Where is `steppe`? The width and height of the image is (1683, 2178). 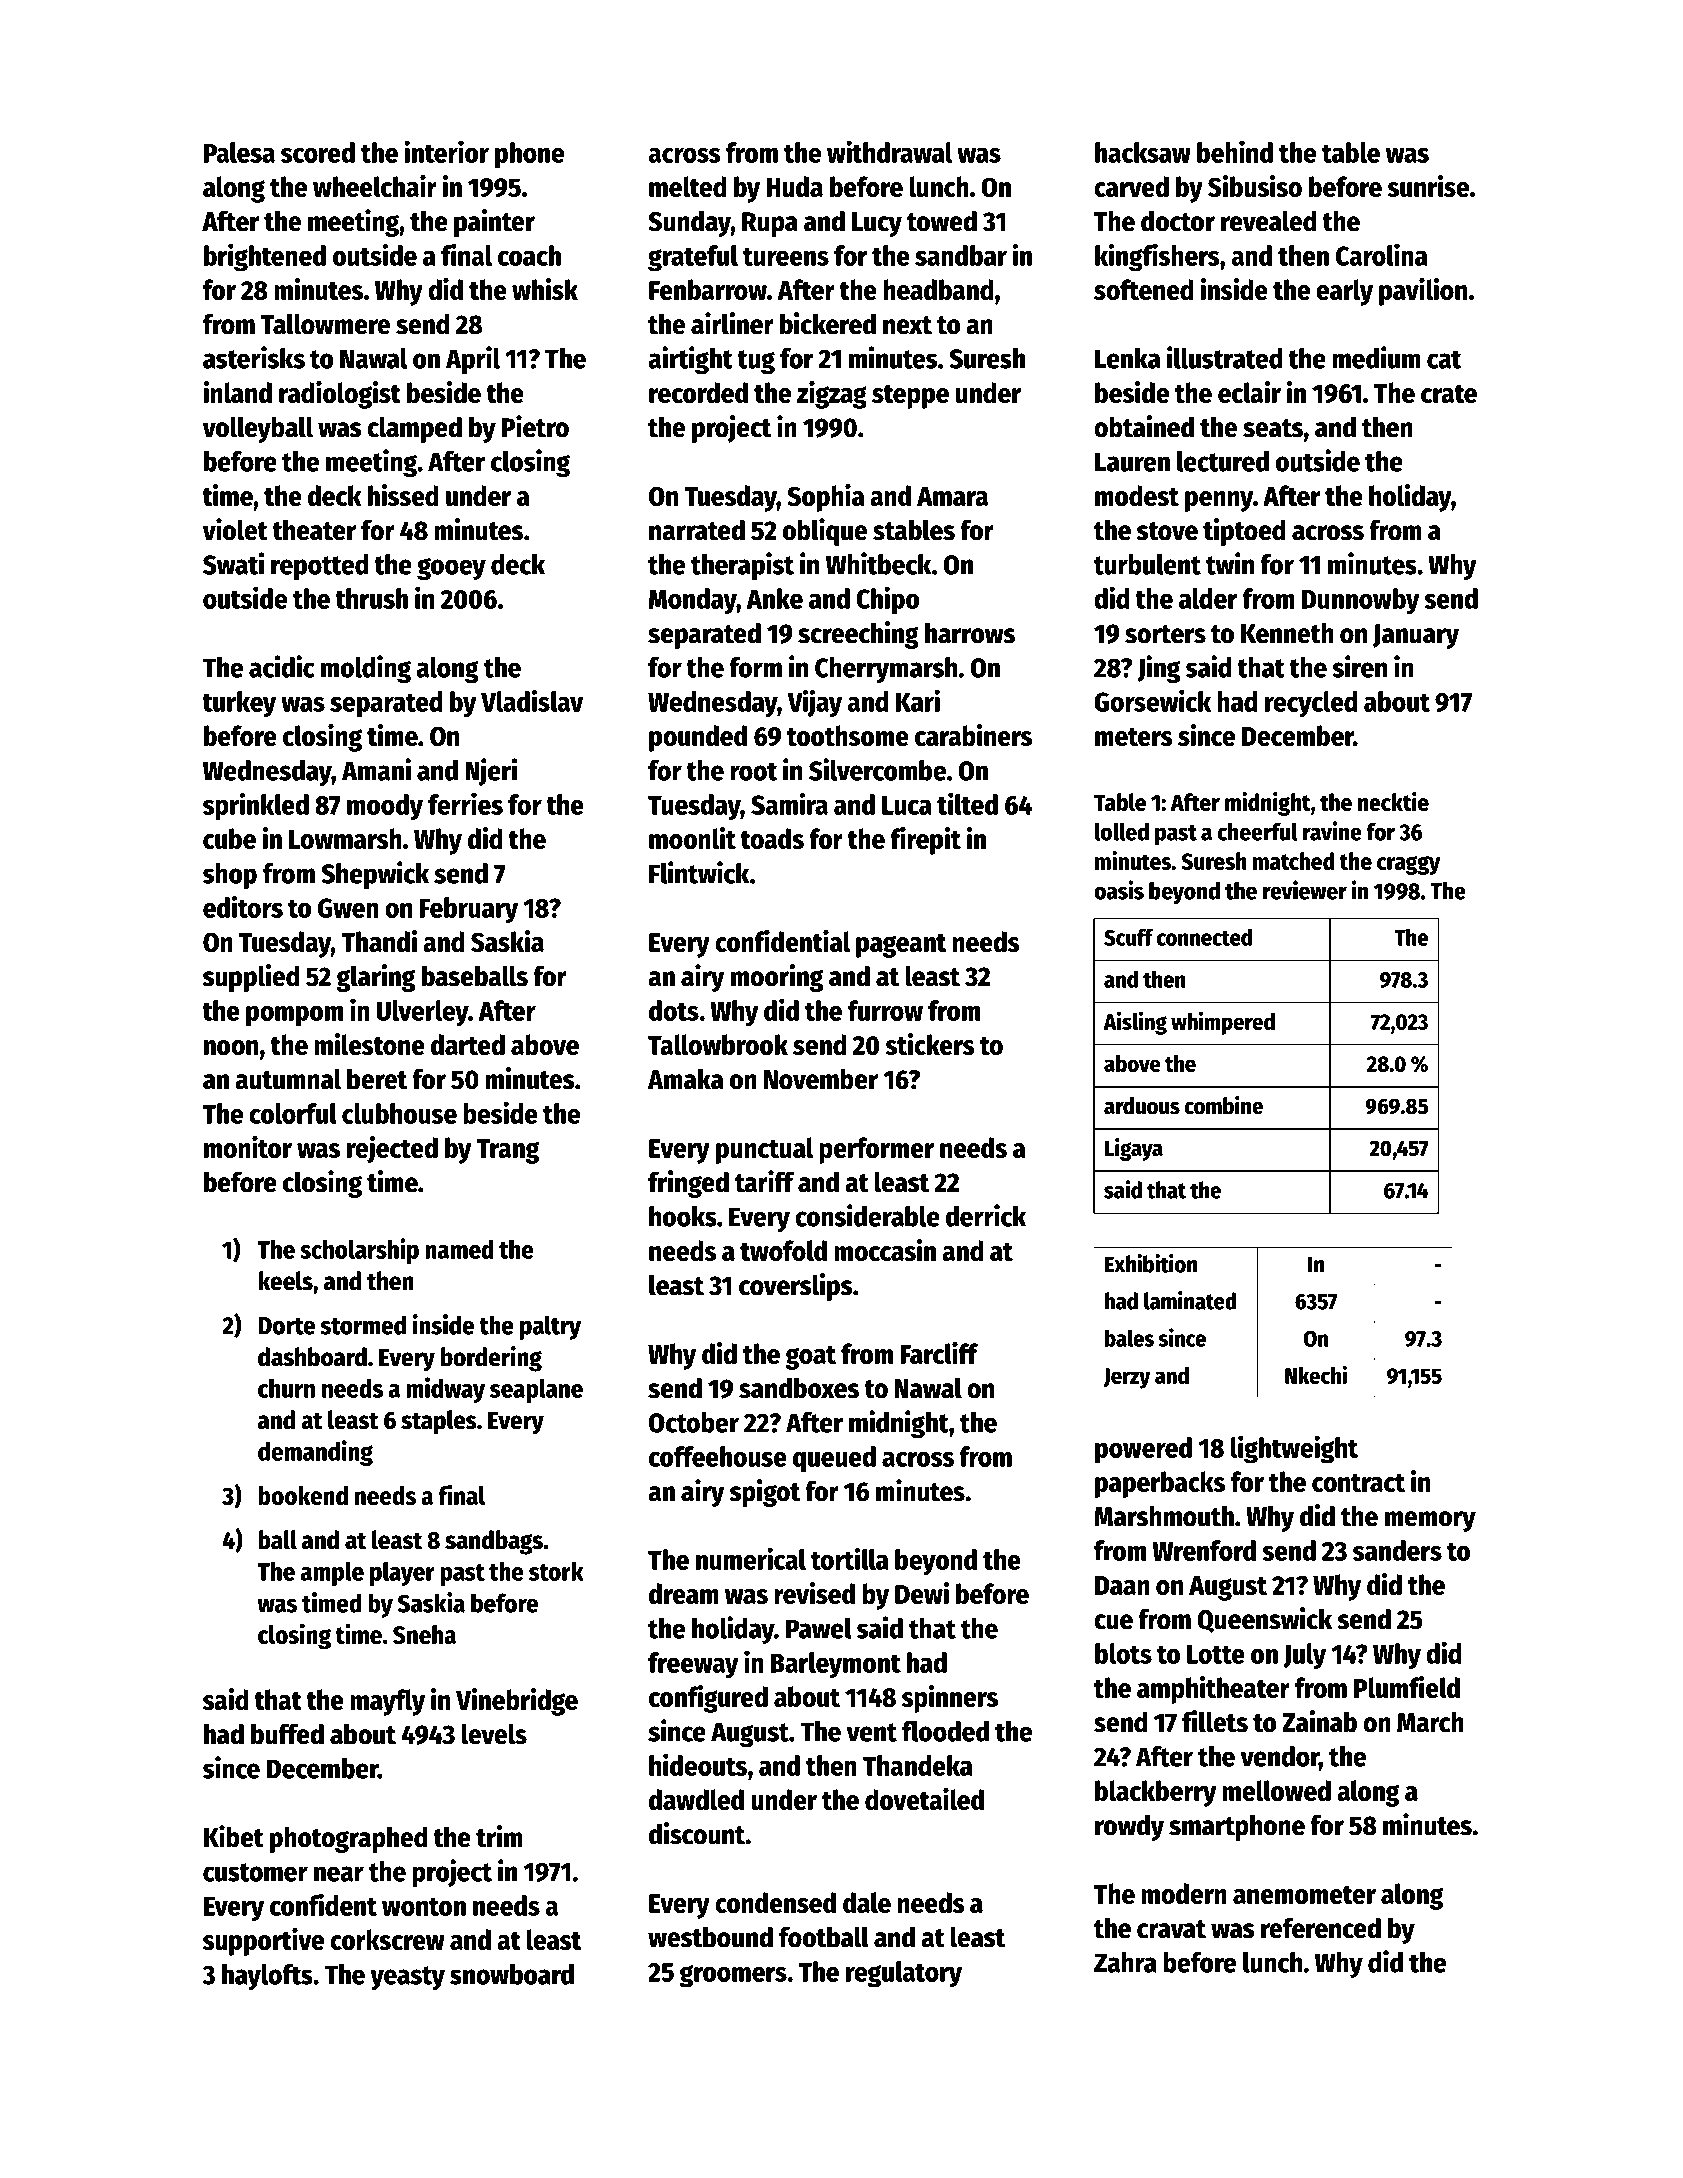 steppe is located at coordinates (910, 397).
